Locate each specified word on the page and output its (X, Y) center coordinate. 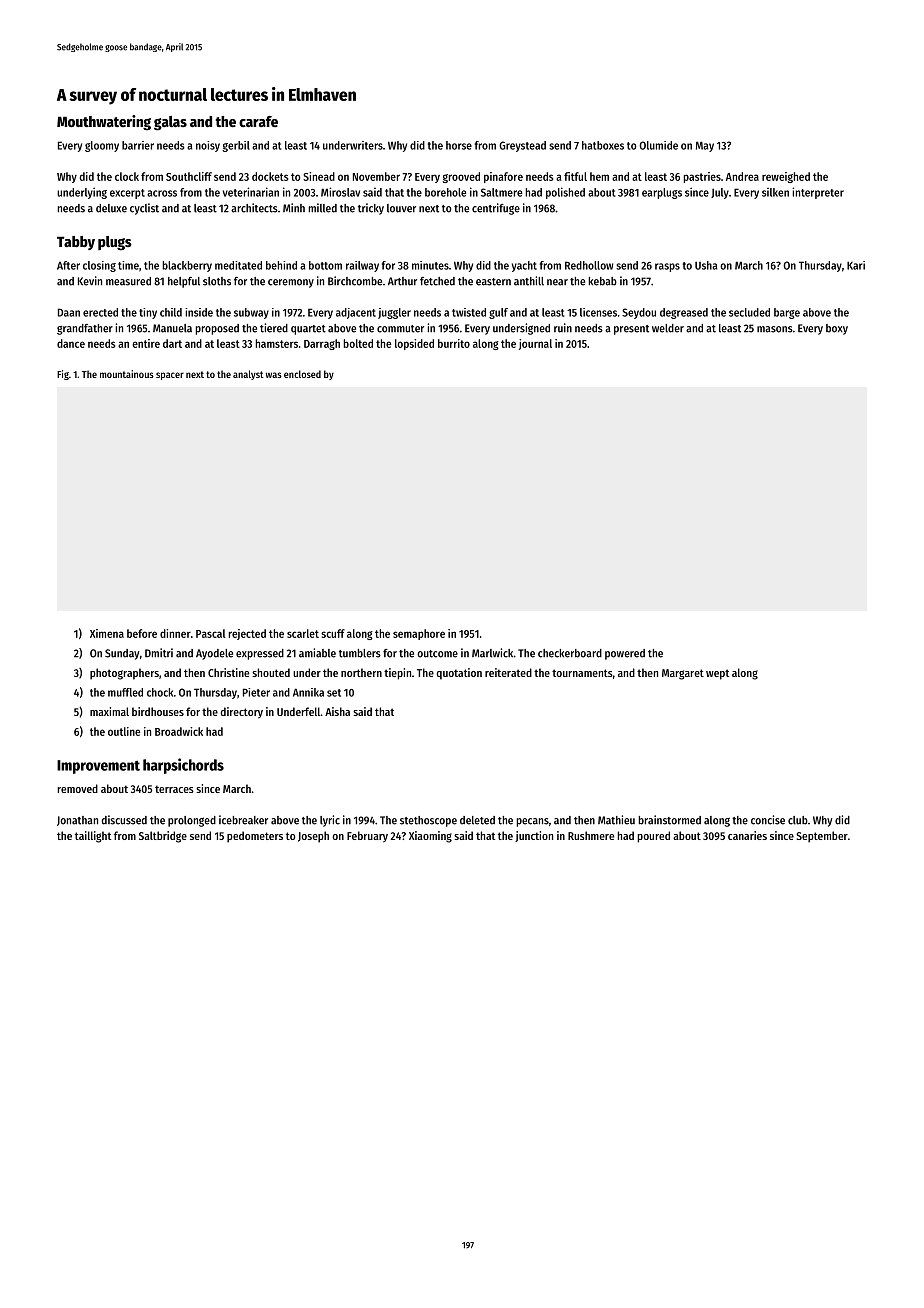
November (376, 176)
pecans (532, 822)
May (705, 146)
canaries (747, 835)
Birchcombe (355, 281)
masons (775, 329)
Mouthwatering (104, 123)
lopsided (414, 344)
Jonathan (77, 821)
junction (534, 836)
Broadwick (179, 731)
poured (653, 837)
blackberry (187, 266)
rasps (667, 267)
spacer (170, 376)
